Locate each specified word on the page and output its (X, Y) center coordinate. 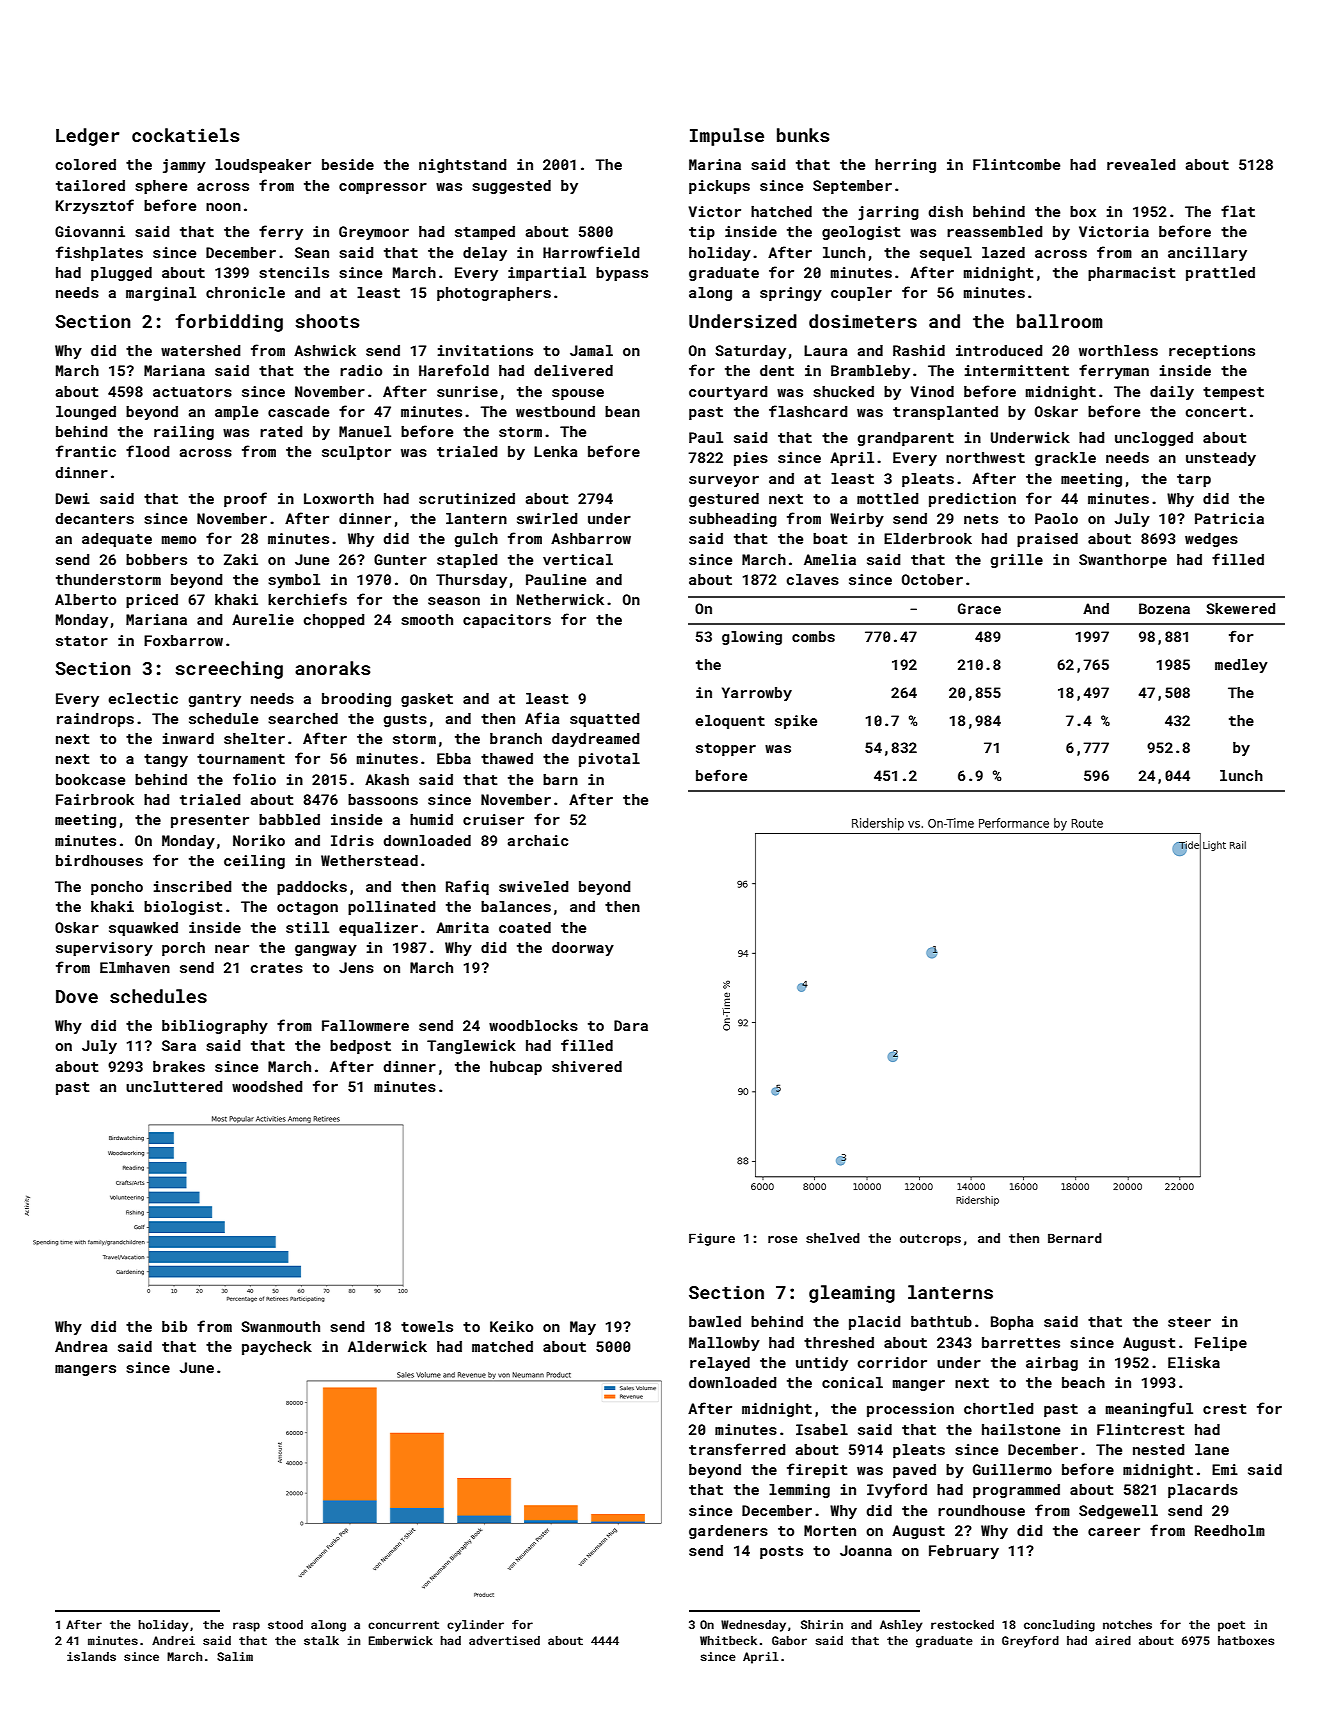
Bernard (1075, 1238)
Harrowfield (591, 252)
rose (783, 1239)
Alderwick (387, 1346)
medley (1241, 666)
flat (1238, 211)
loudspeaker (263, 166)
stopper (726, 749)
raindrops (95, 720)
